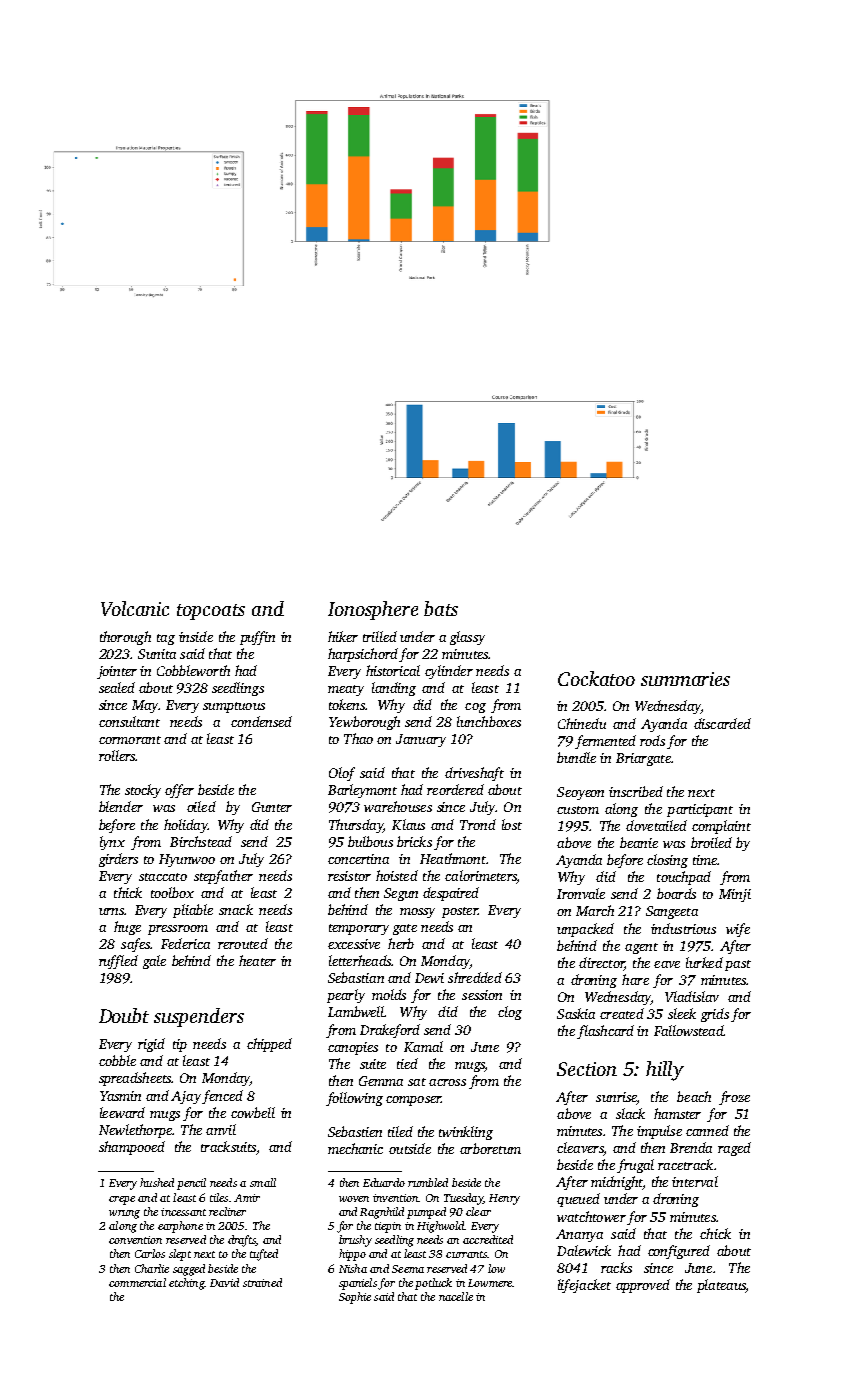 The height and width of the screenshot is (1400, 849). I want to click on mechanic, so click(355, 1148).
